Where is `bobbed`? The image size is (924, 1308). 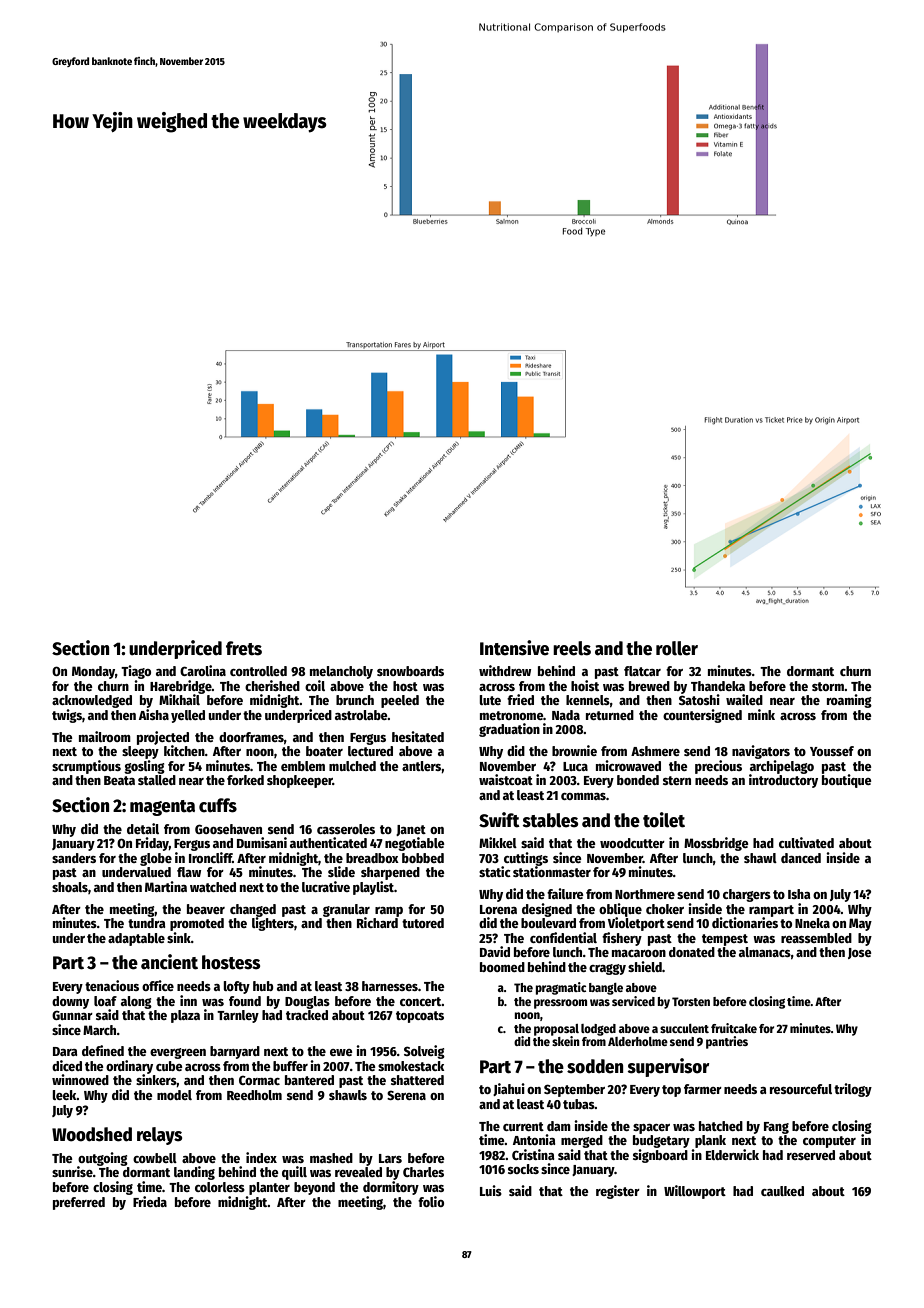
bobbed is located at coordinates (423, 858).
